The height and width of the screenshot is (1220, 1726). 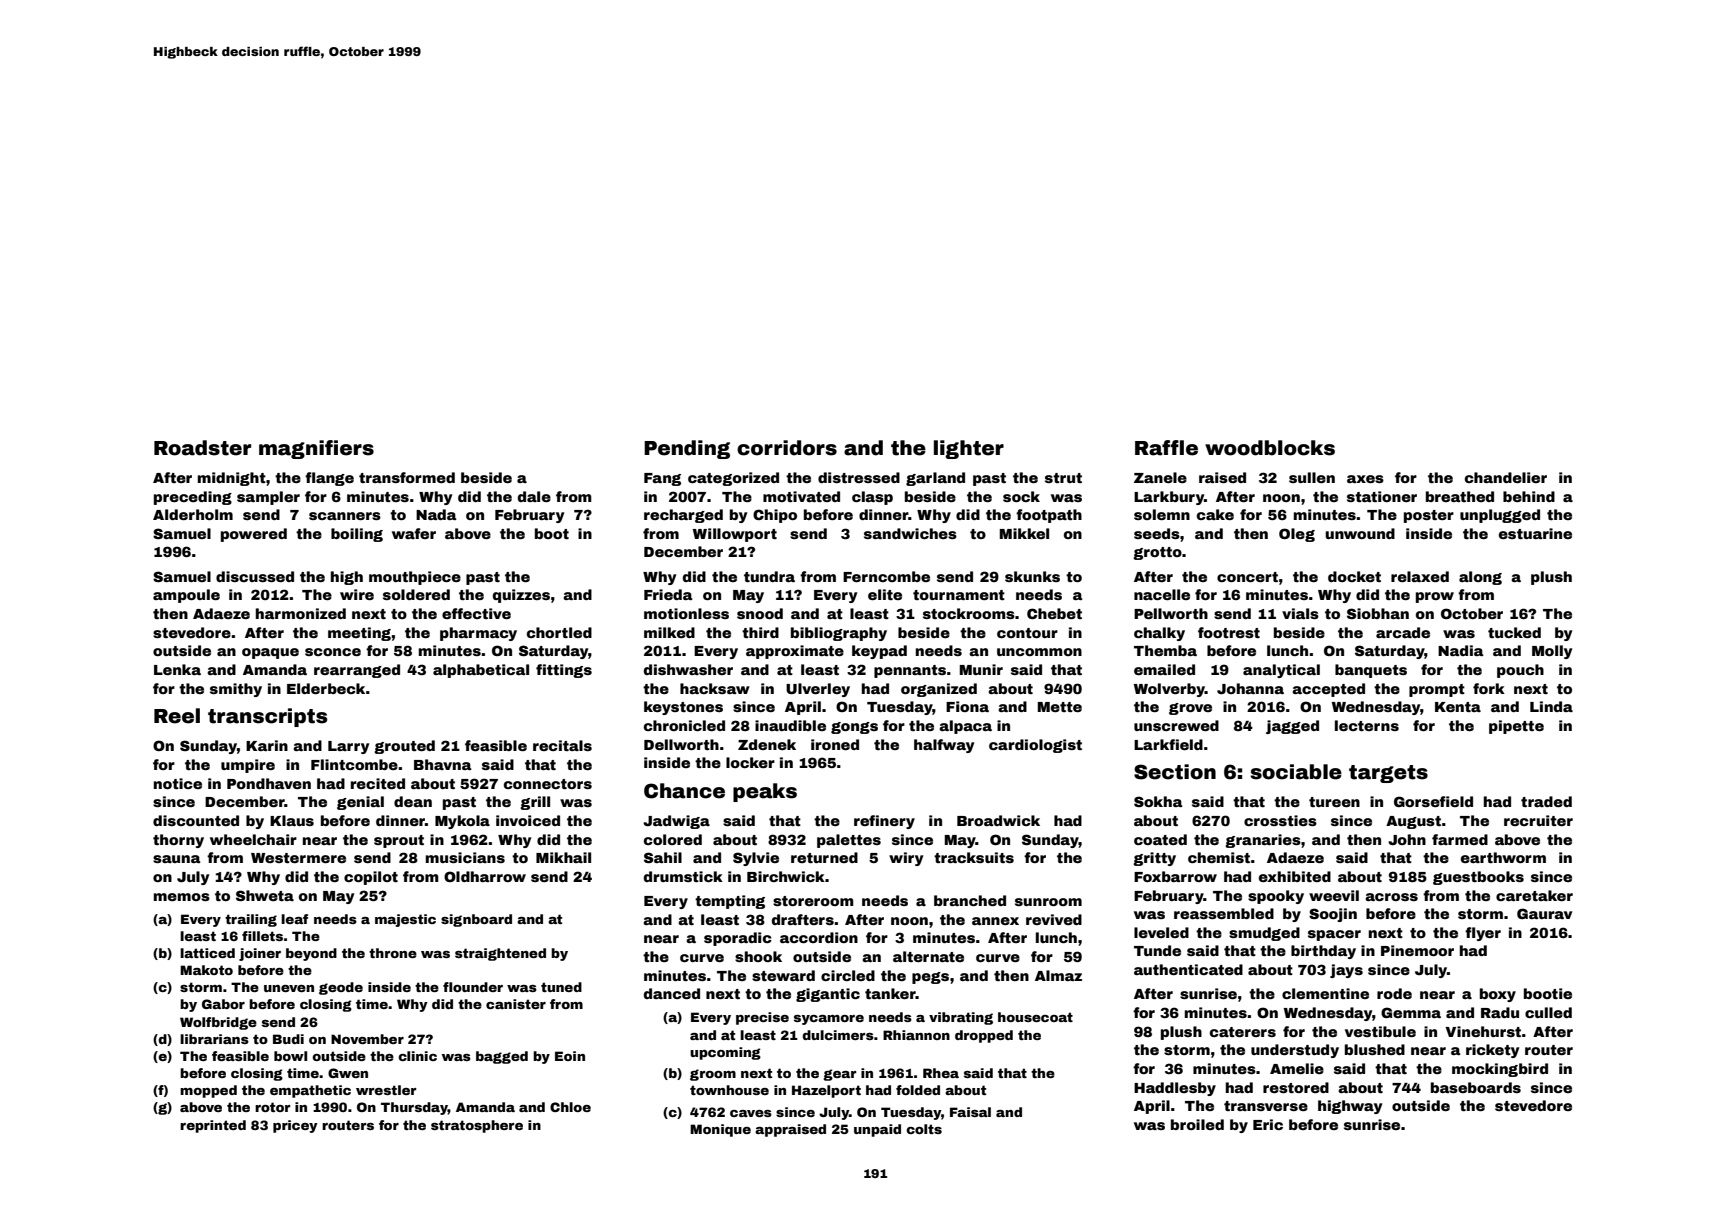 What do you see at coordinates (1552, 652) in the screenshot?
I see `Molly` at bounding box center [1552, 652].
